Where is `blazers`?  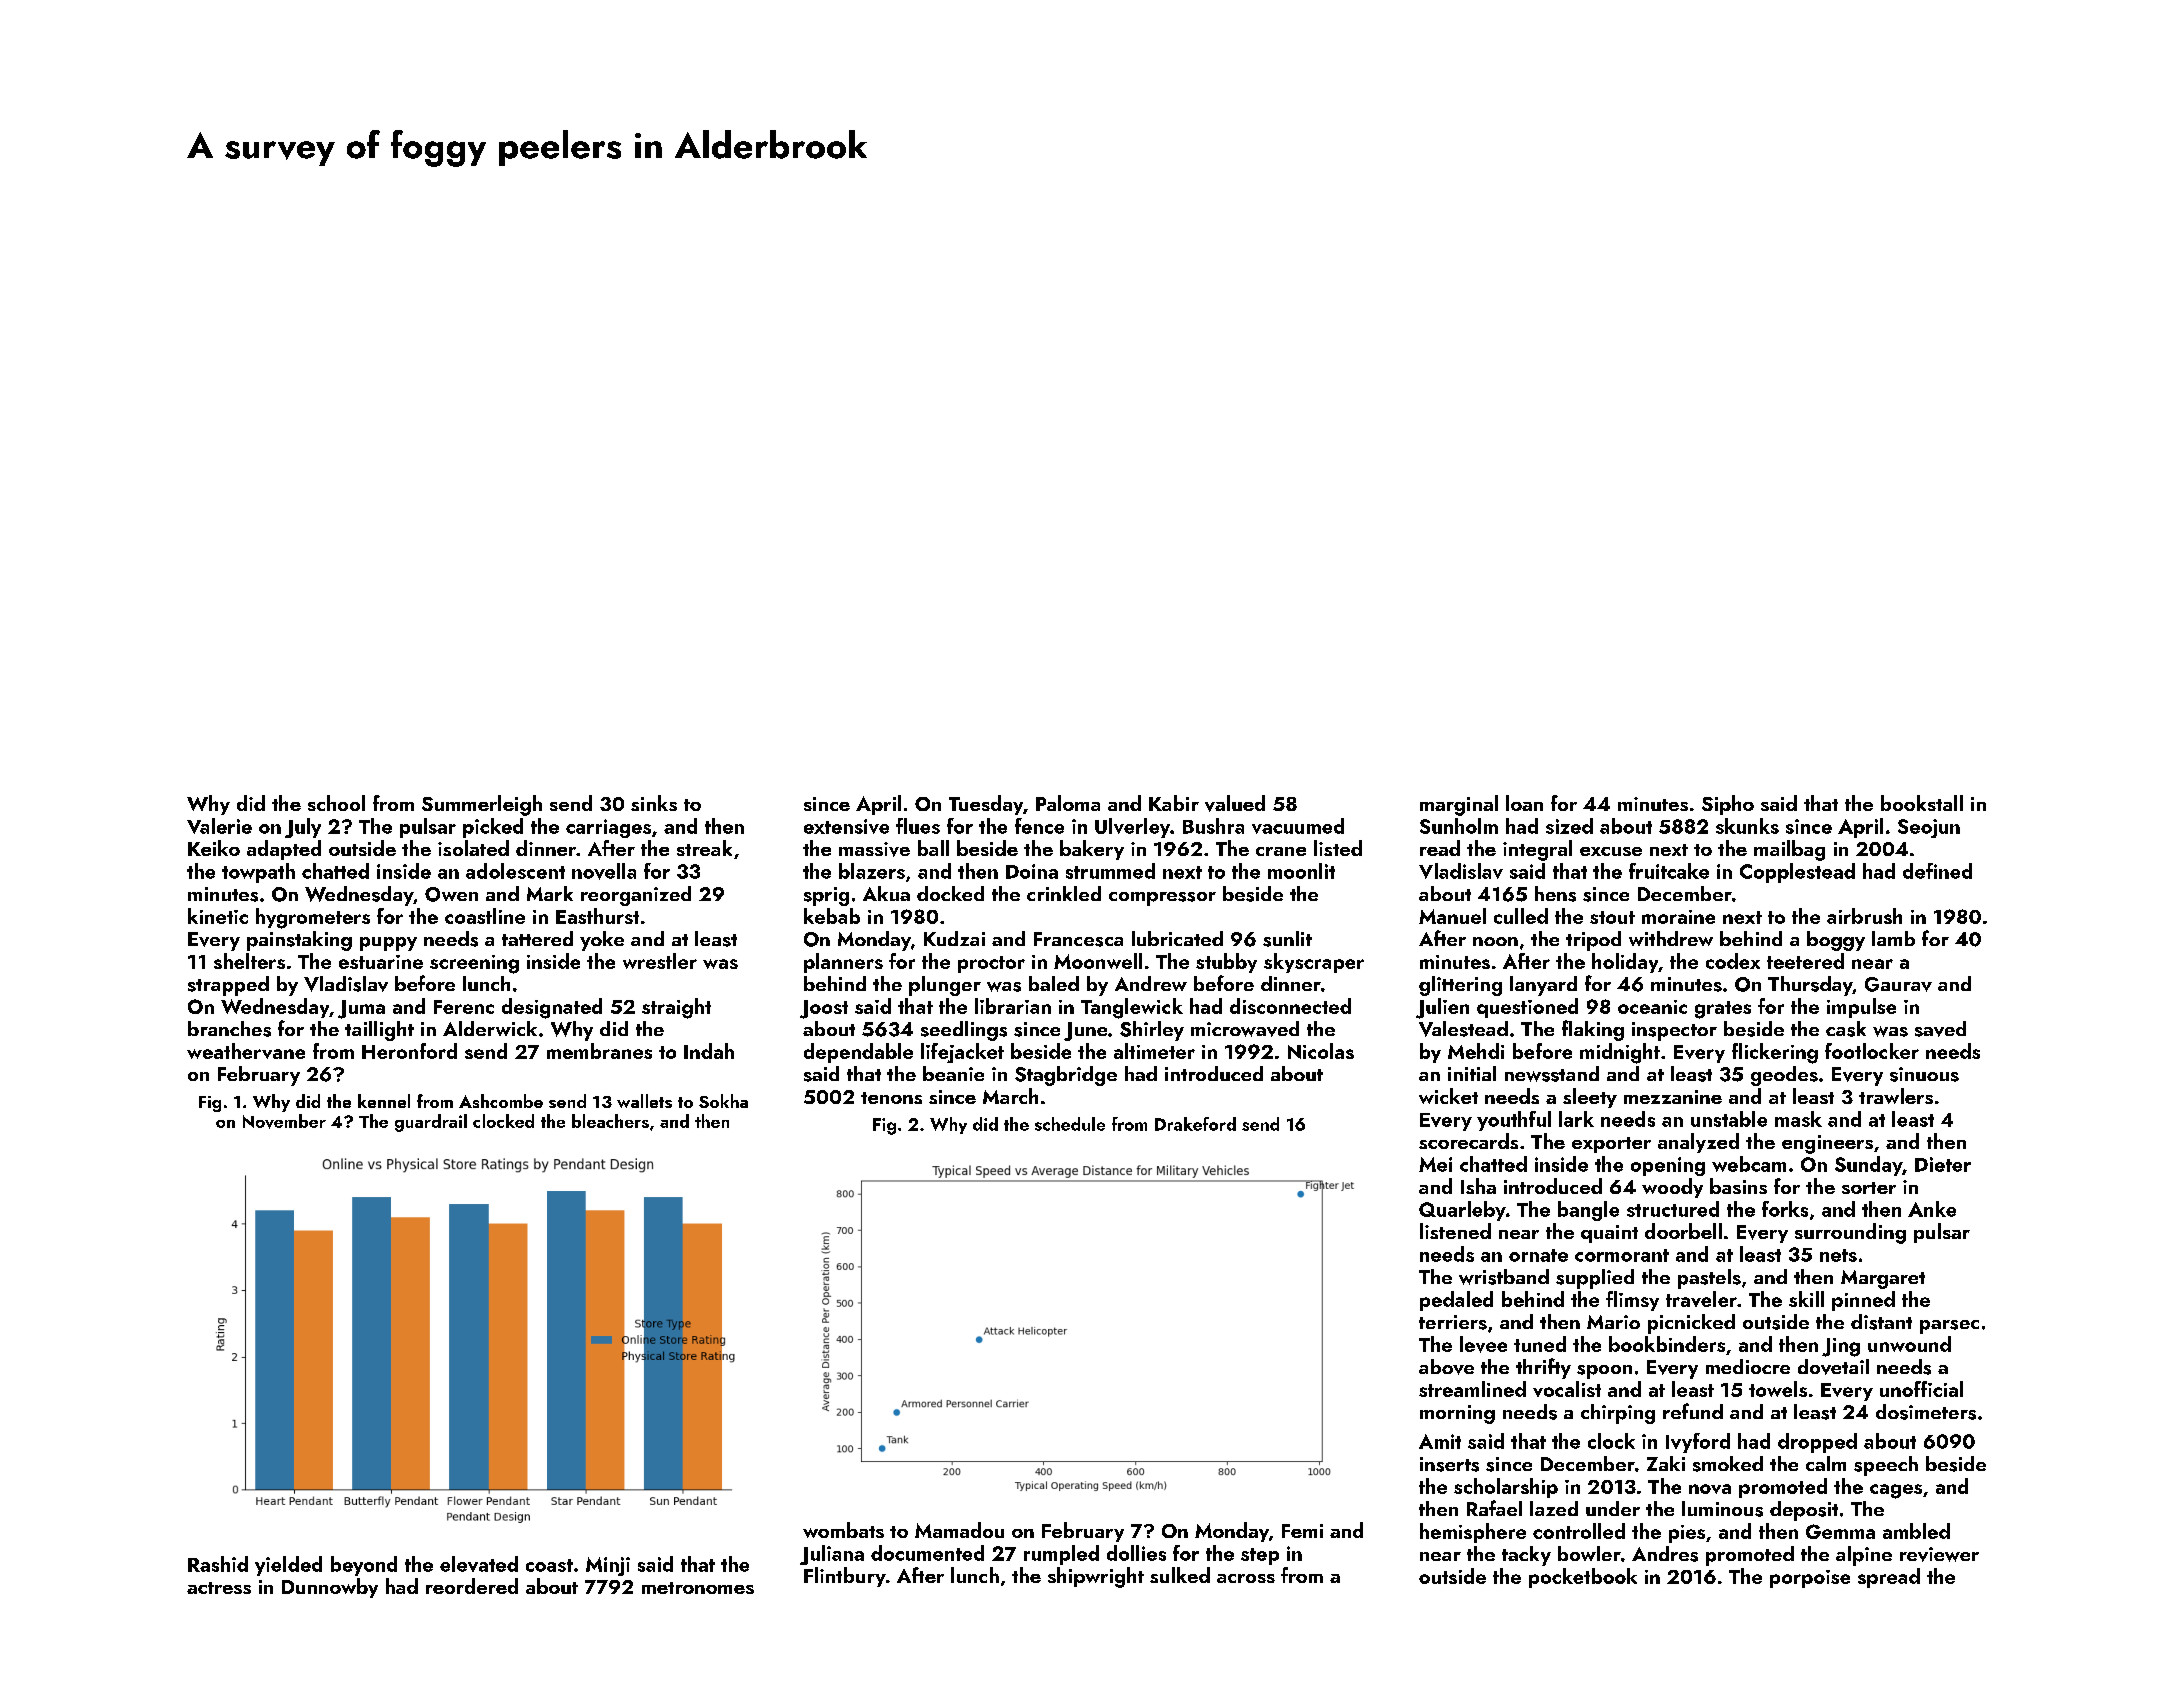
blazers is located at coordinates (872, 871).
